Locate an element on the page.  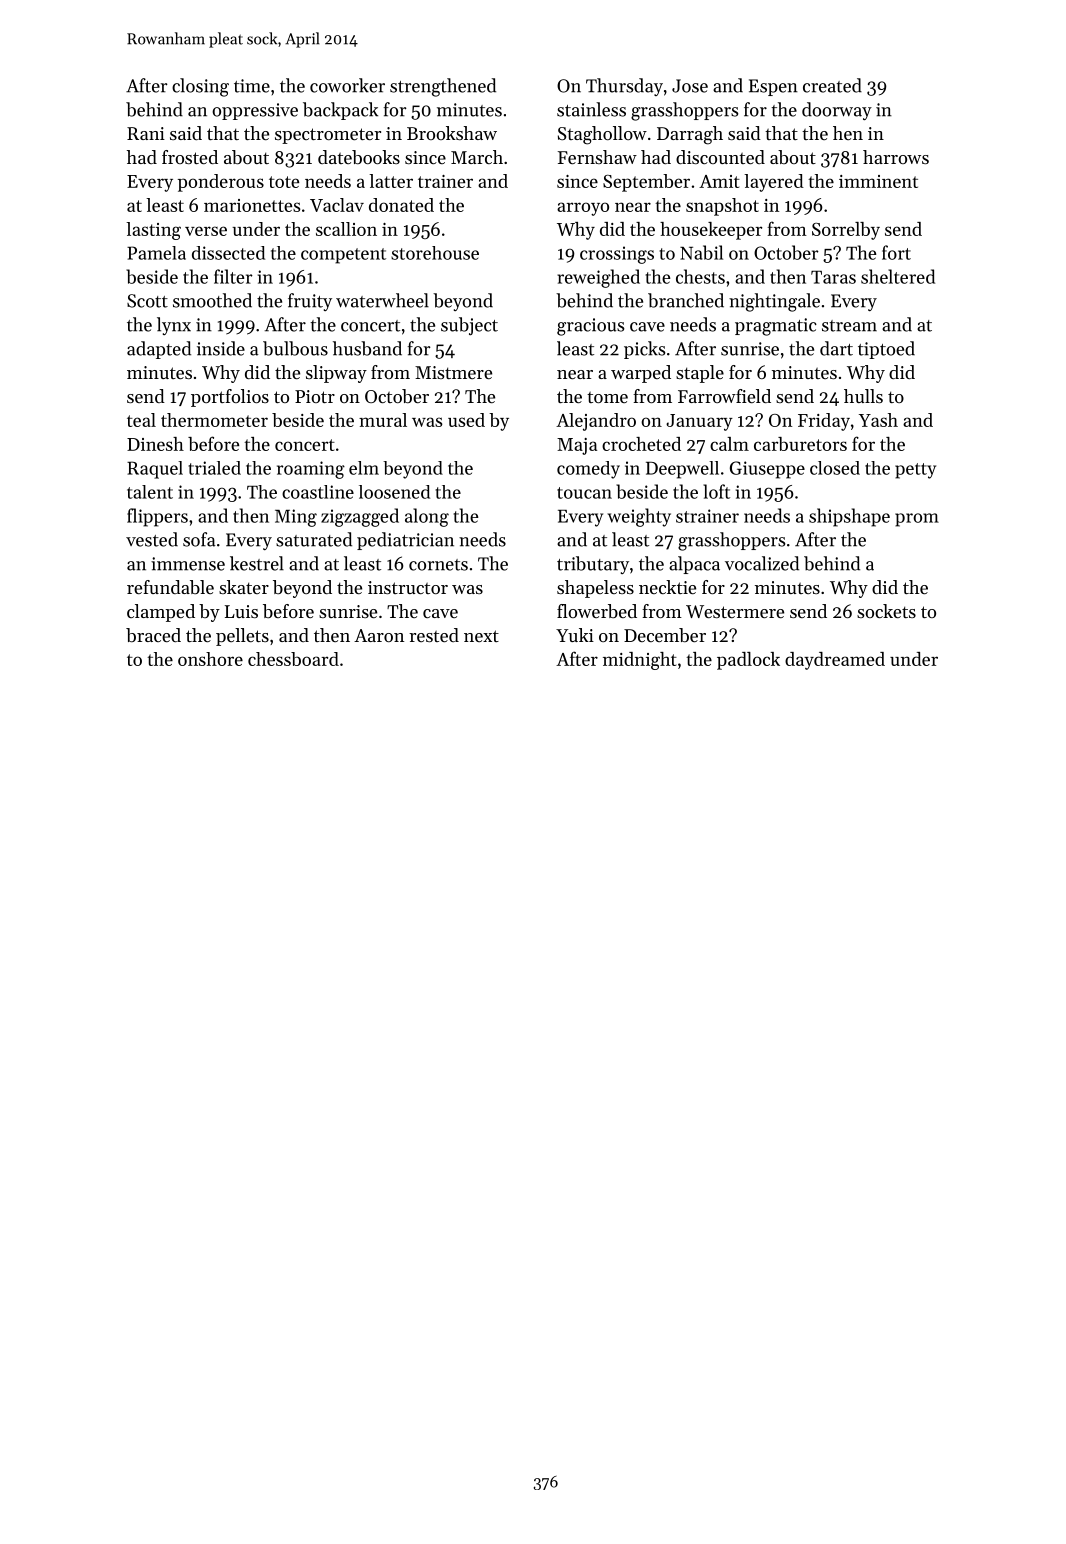
petty is located at coordinates (915, 471).
